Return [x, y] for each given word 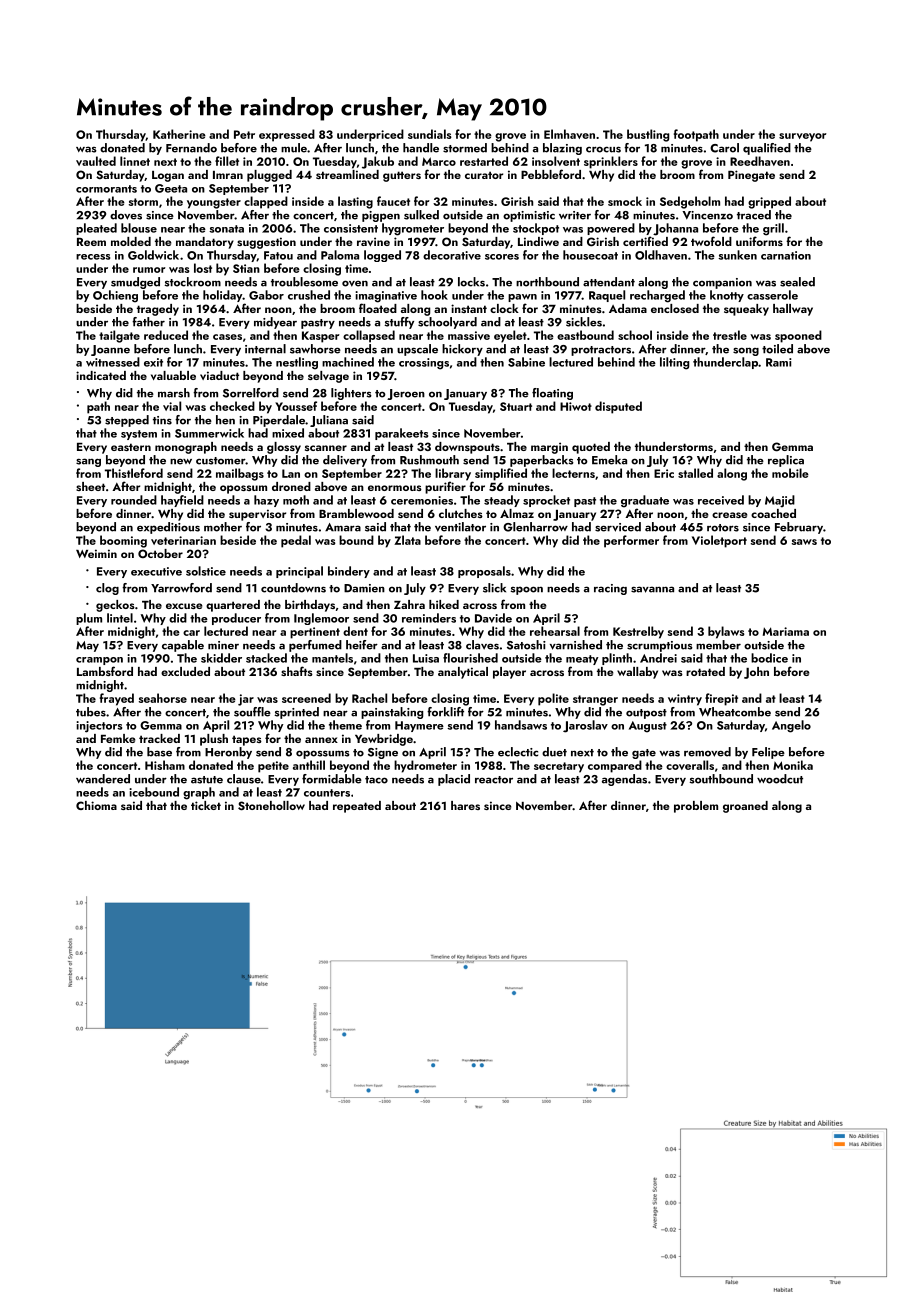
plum [89, 619]
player [509, 673]
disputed [618, 407]
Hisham [165, 765]
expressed [287, 135]
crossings [424, 364]
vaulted [96, 161]
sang [88, 462]
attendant [609, 282]
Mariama [786, 631]
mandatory [205, 243]
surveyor [803, 137]
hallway [793, 310]
